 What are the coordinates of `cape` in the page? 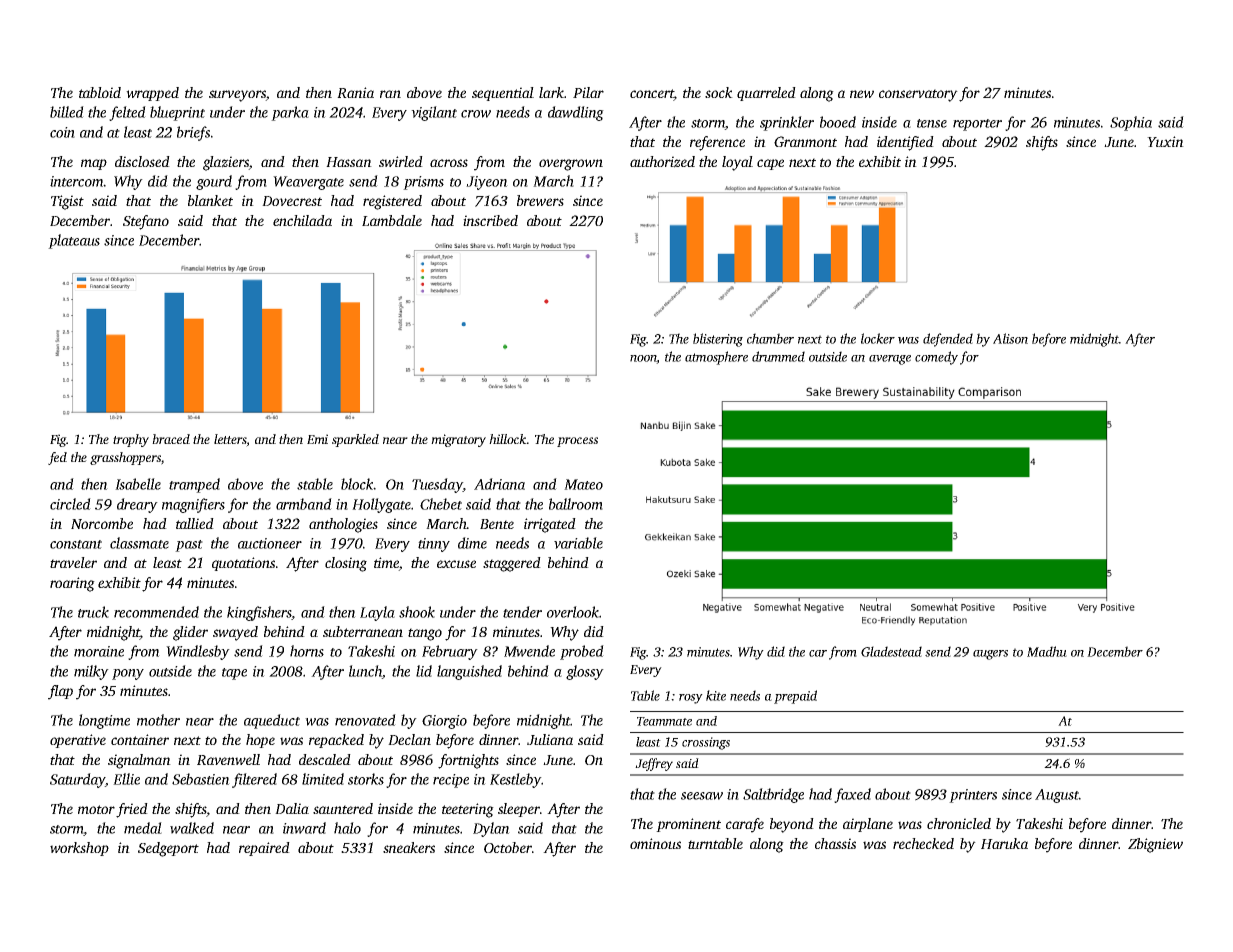 It's located at (770, 164).
